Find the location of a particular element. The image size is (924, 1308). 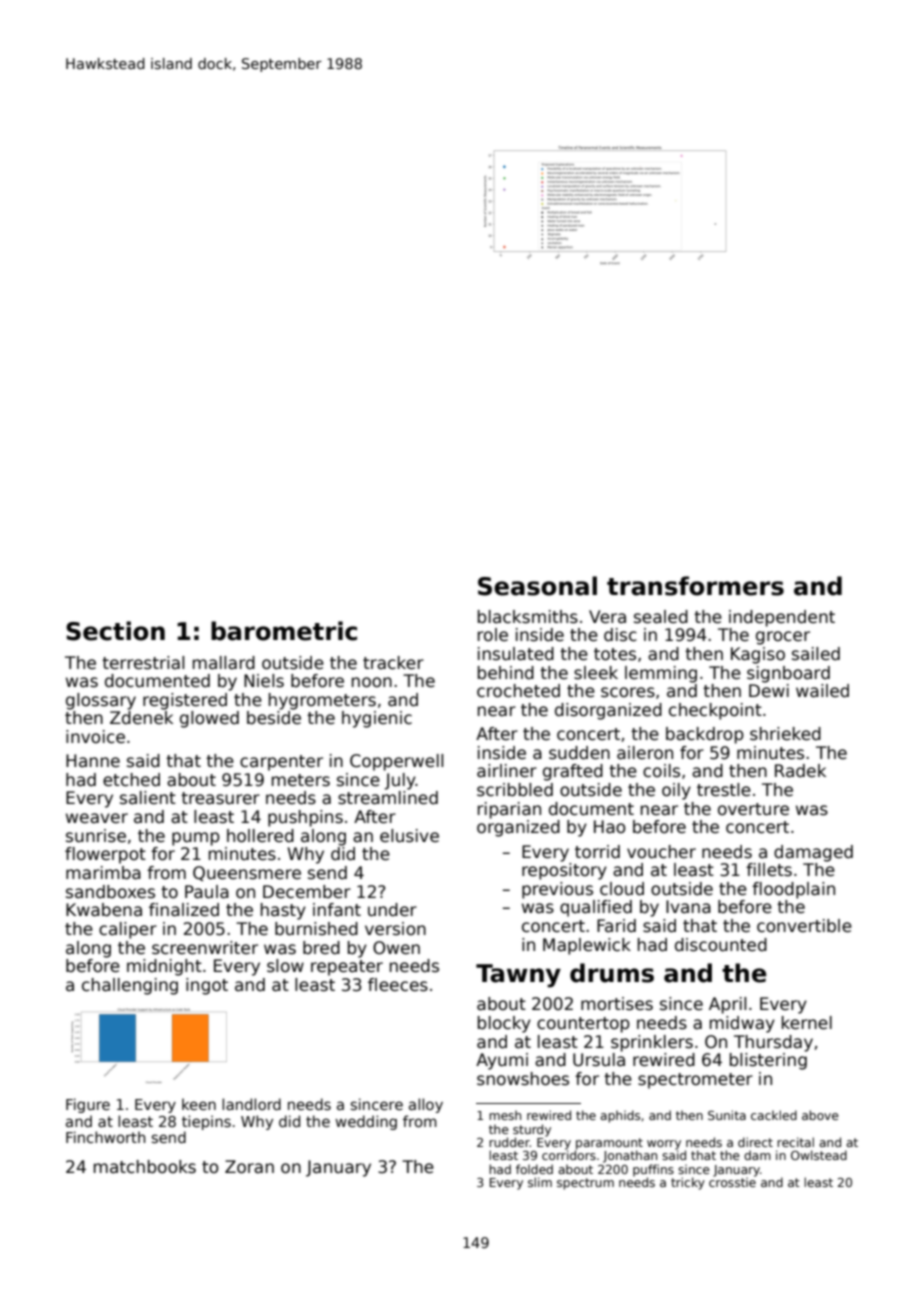

hollered is located at coordinates (260, 836).
